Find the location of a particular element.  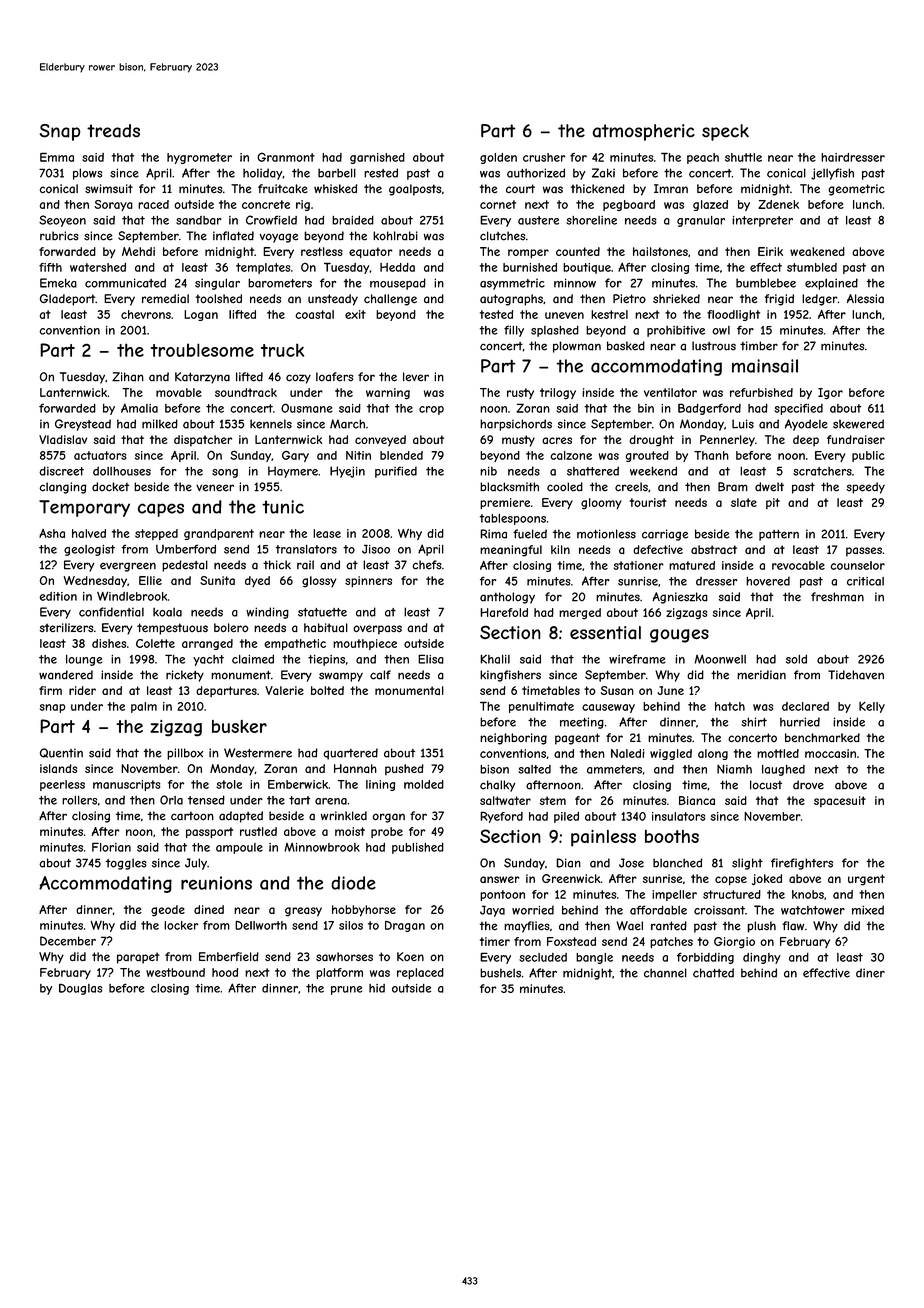

crop is located at coordinates (431, 410).
